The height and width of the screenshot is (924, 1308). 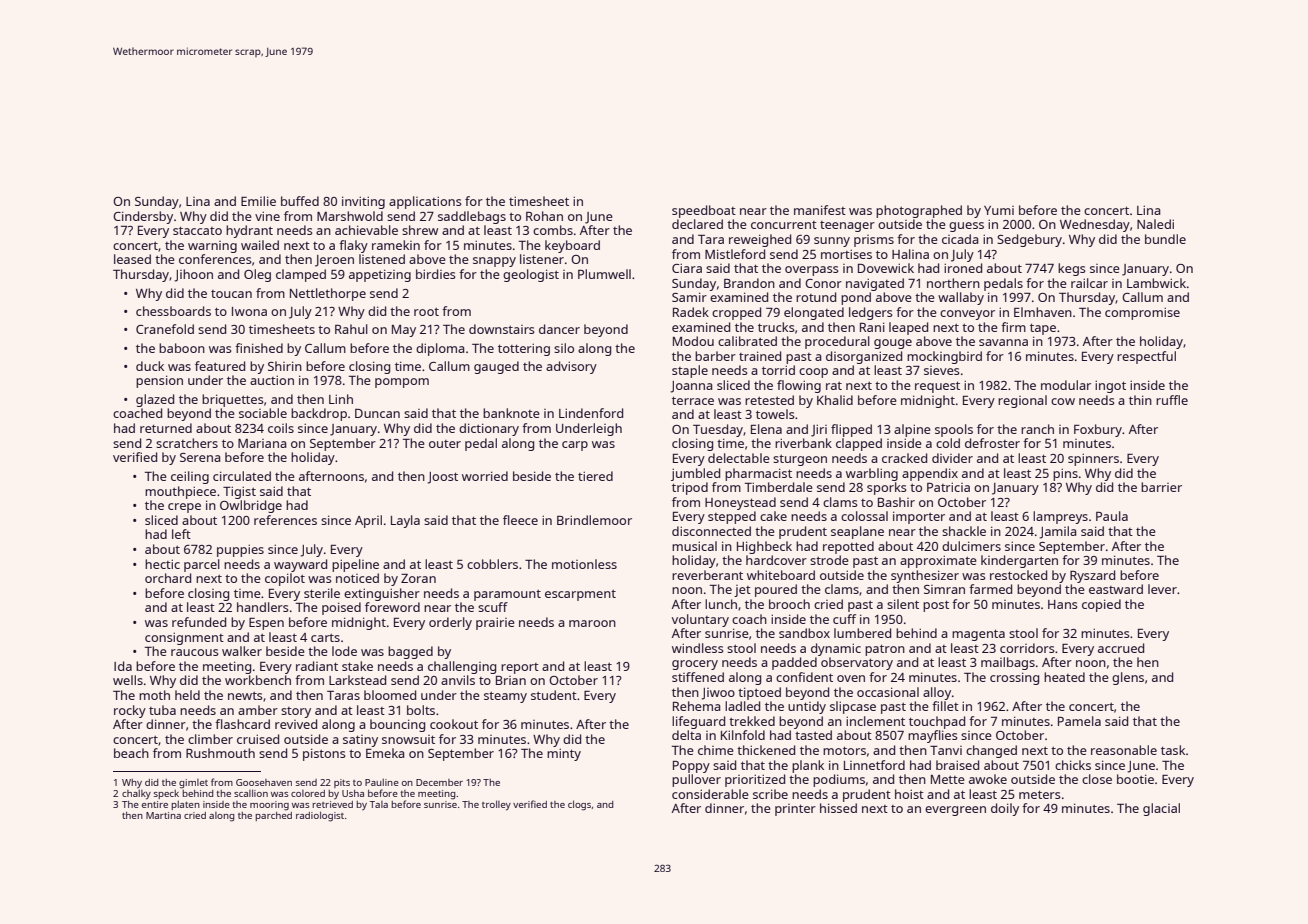 I want to click on outer, so click(x=445, y=444).
